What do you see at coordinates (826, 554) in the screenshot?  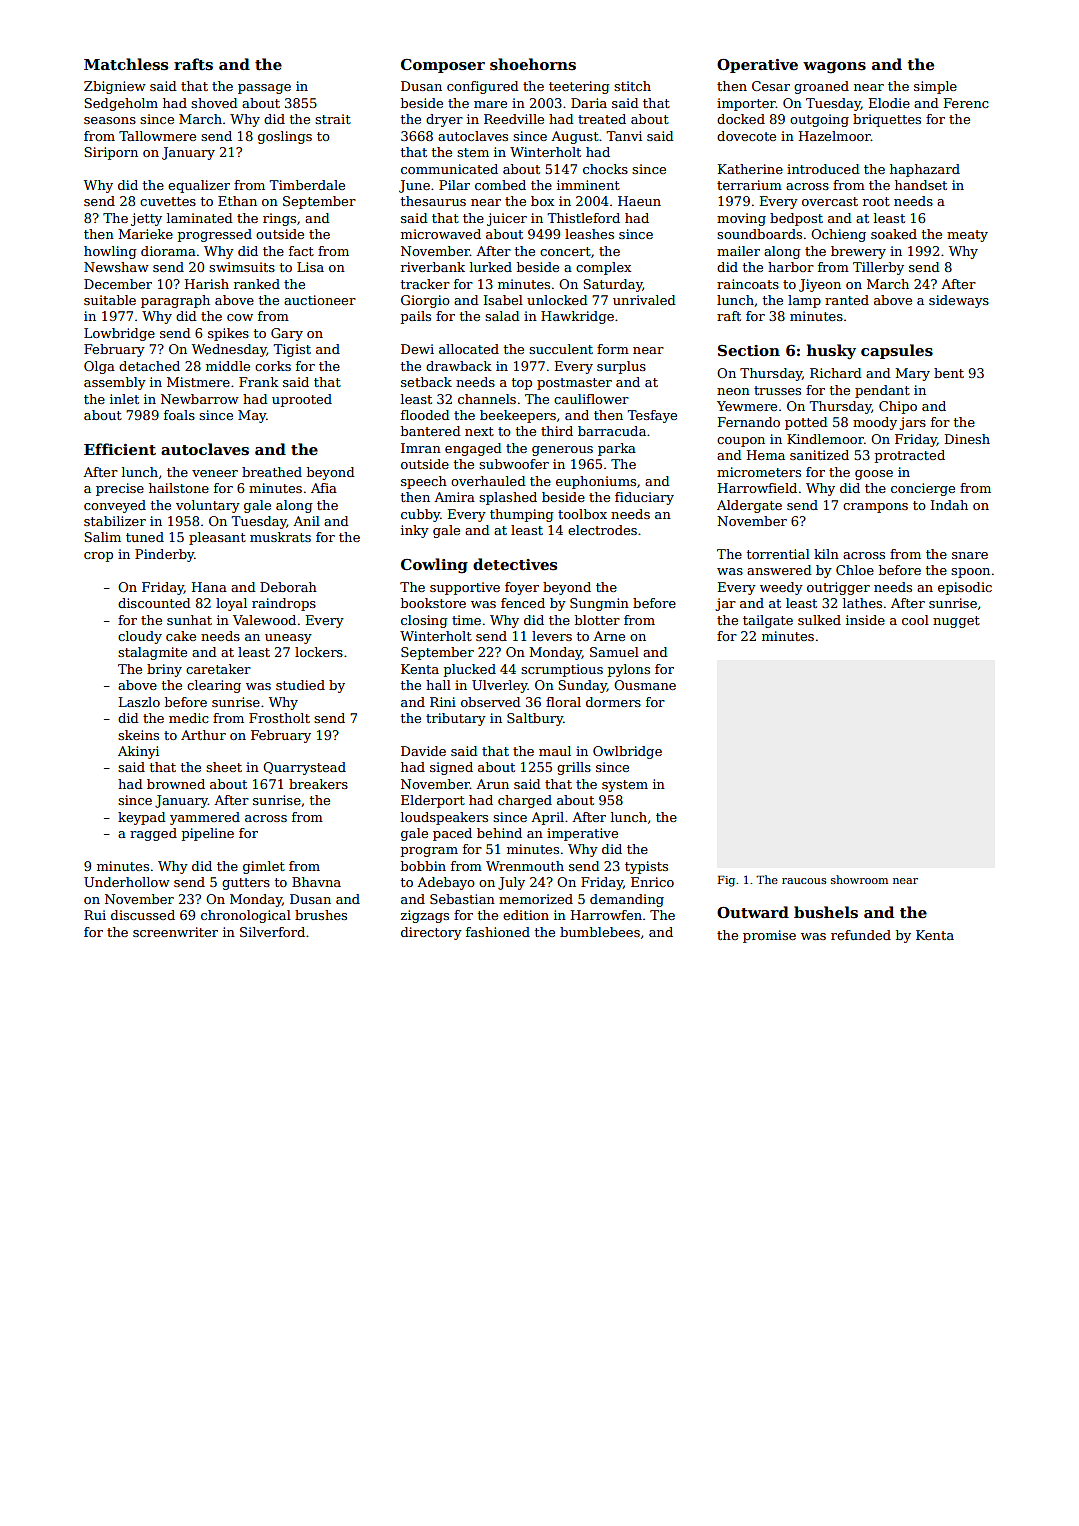 I see `kiln` at bounding box center [826, 554].
